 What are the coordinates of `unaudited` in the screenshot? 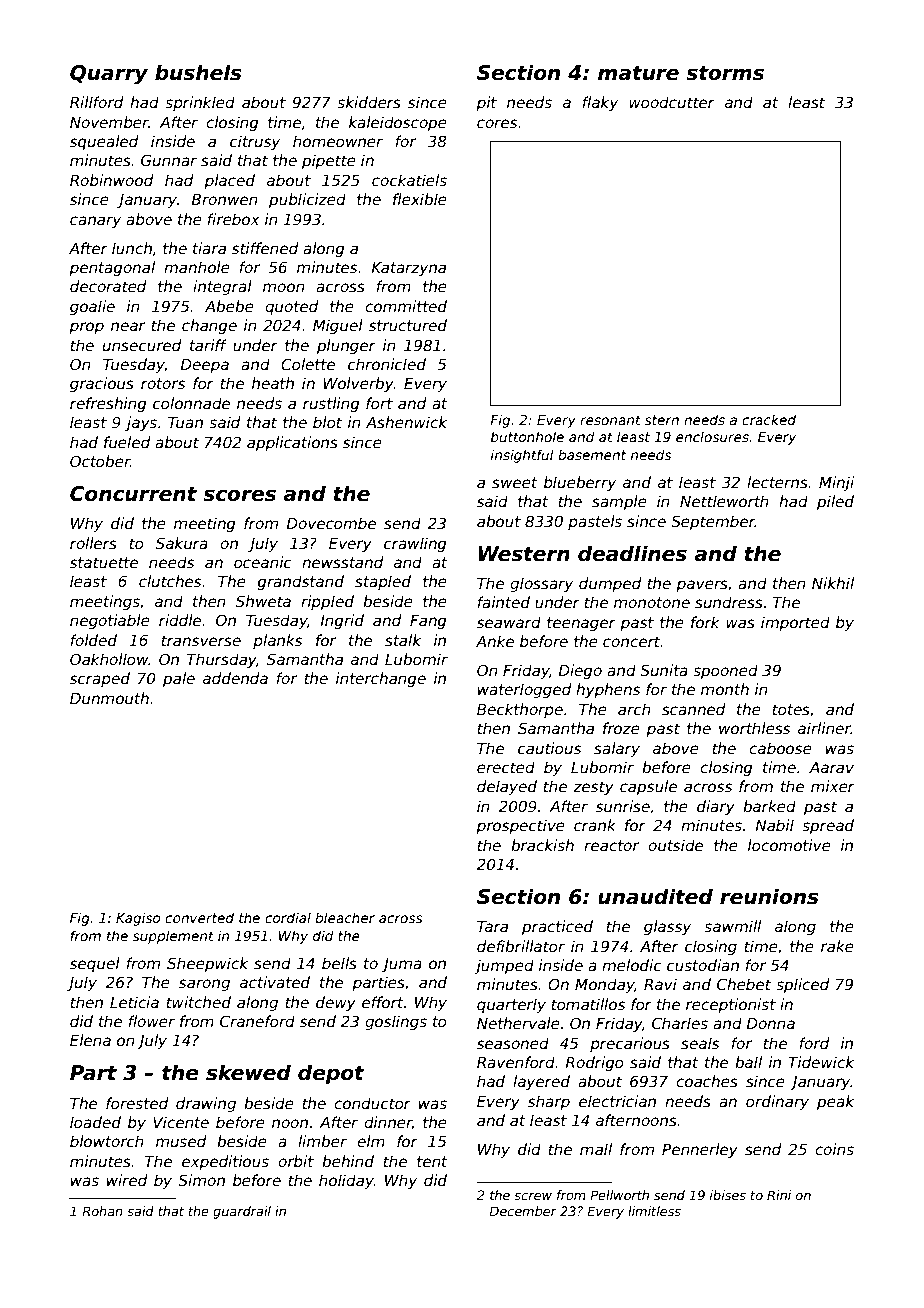 It's located at (655, 896).
